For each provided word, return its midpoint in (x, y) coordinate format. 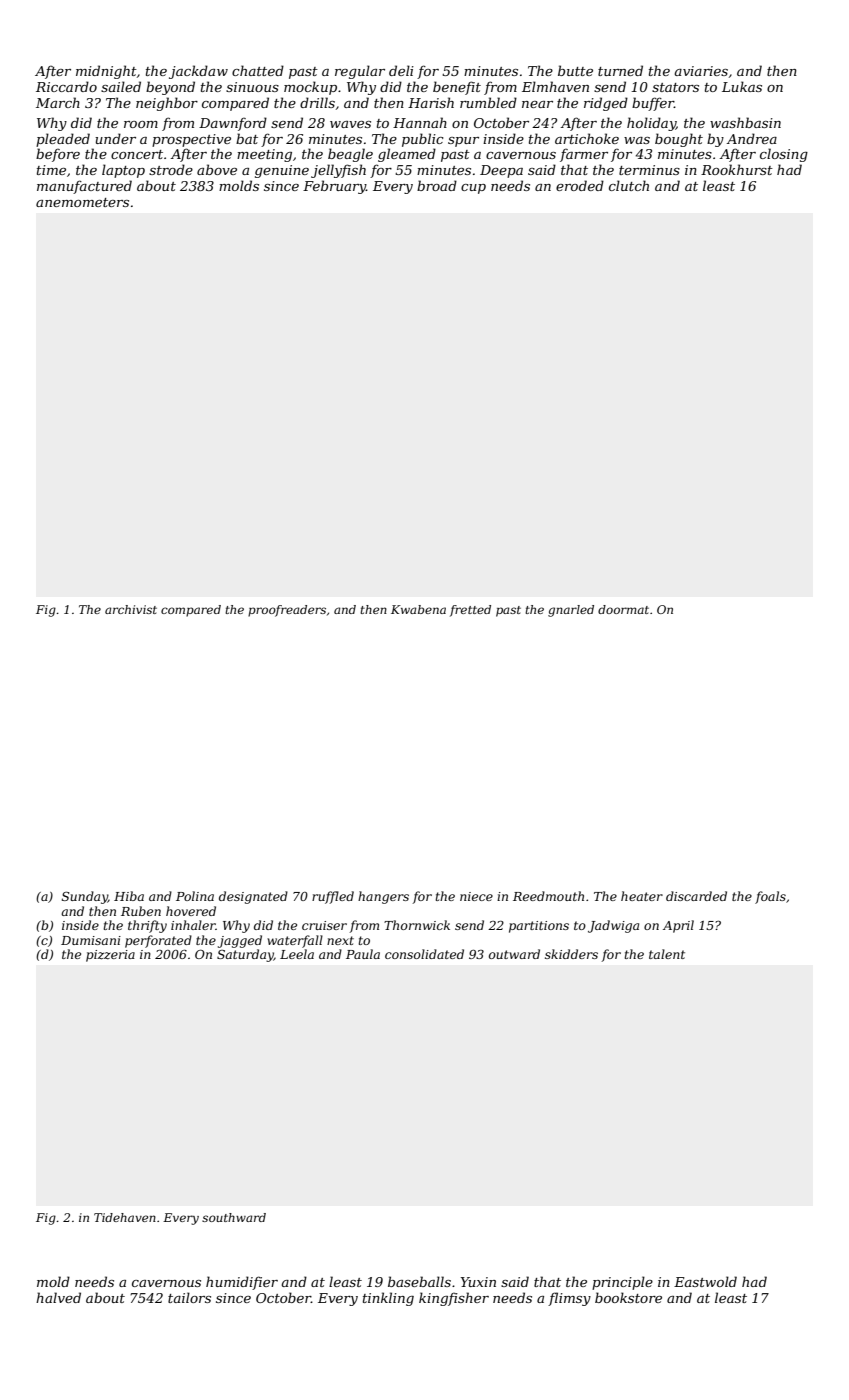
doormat (623, 609)
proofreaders (287, 611)
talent (667, 954)
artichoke (587, 138)
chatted (258, 70)
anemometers (82, 202)
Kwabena (418, 609)
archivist (131, 609)
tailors (189, 1297)
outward (514, 954)
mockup (310, 88)
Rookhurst (737, 169)
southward (234, 1217)
